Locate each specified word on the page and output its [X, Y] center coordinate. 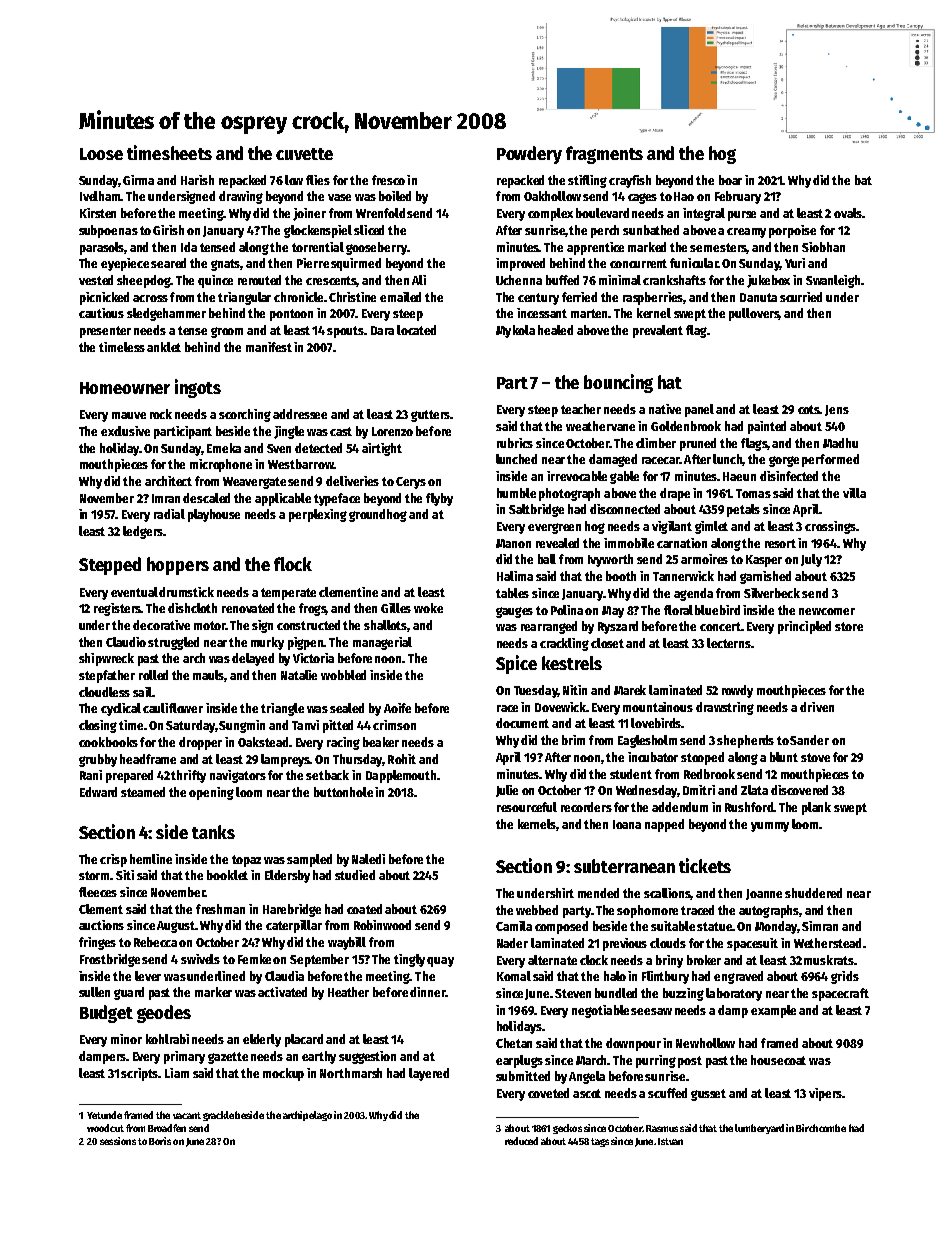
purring [656, 1061]
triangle [282, 709]
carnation [682, 543]
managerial [382, 643]
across [150, 298]
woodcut [105, 1128]
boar [730, 180]
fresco [388, 180]
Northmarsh [351, 1073]
